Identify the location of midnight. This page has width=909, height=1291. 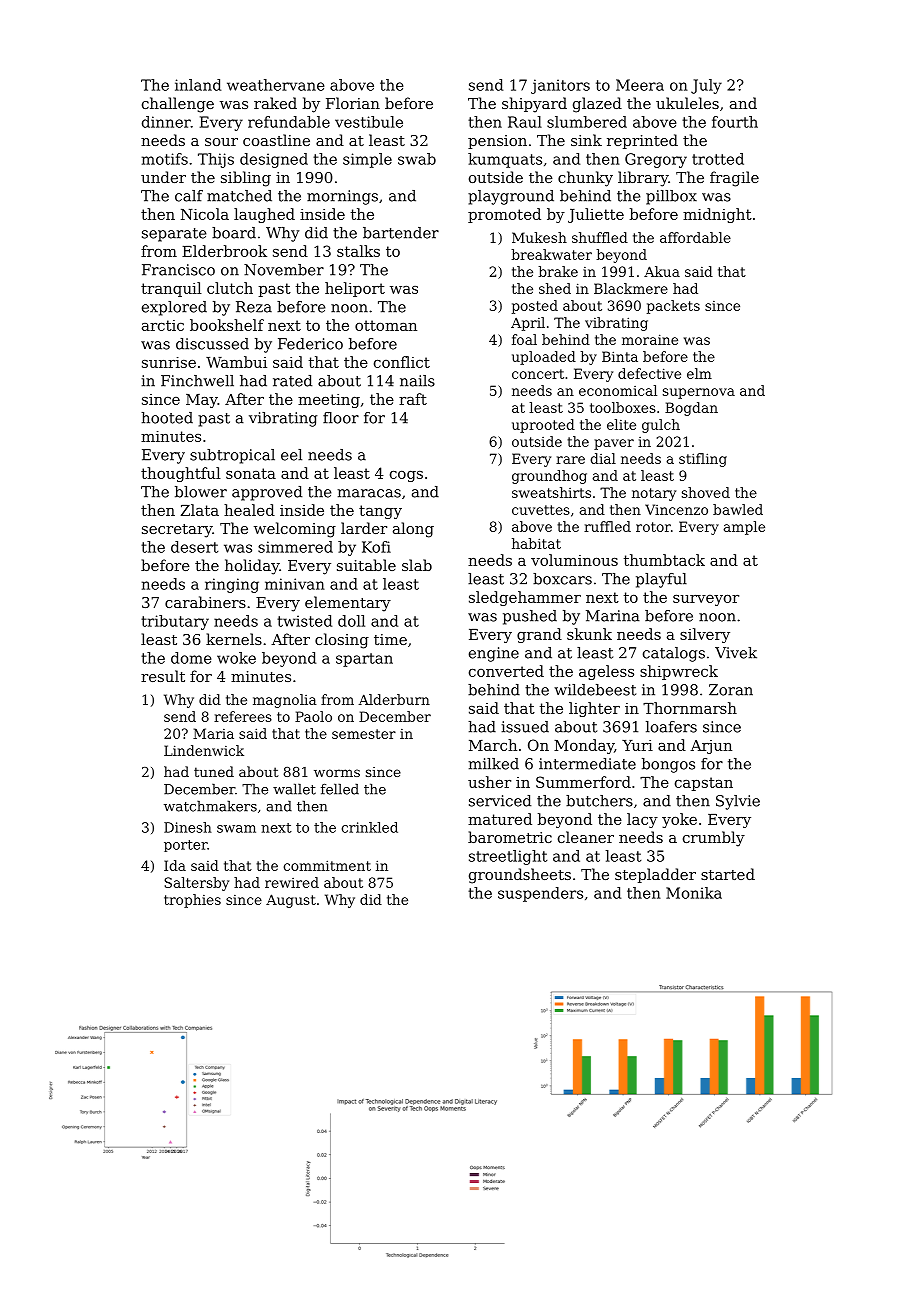
(717, 215).
